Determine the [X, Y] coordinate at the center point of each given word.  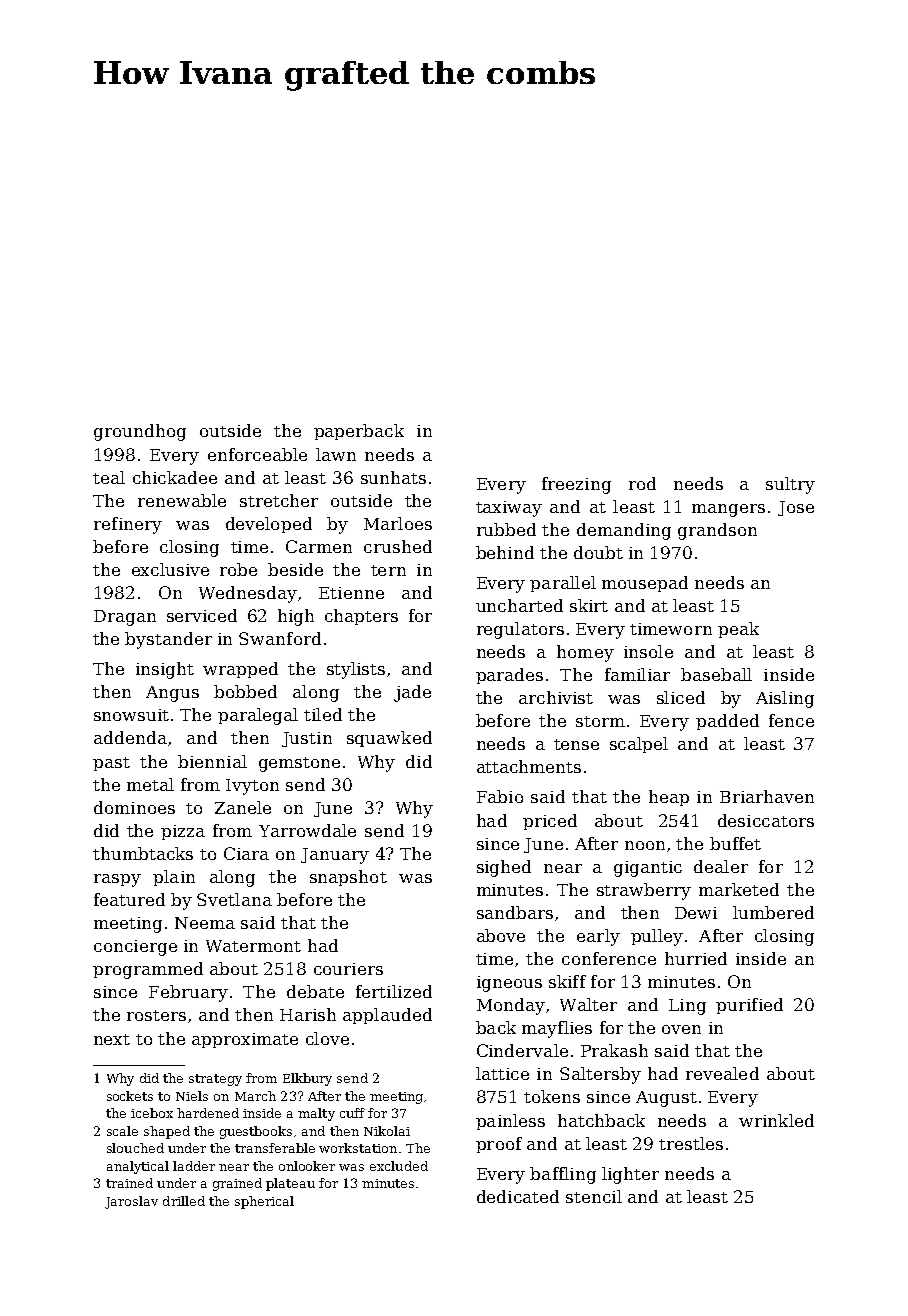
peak [738, 630]
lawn [336, 454]
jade [412, 693]
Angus [172, 694]
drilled [184, 1201]
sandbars [515, 912]
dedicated [518, 1196]
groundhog [140, 432]
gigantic [648, 869]
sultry [790, 485]
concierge [135, 948]
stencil [594, 1196]
